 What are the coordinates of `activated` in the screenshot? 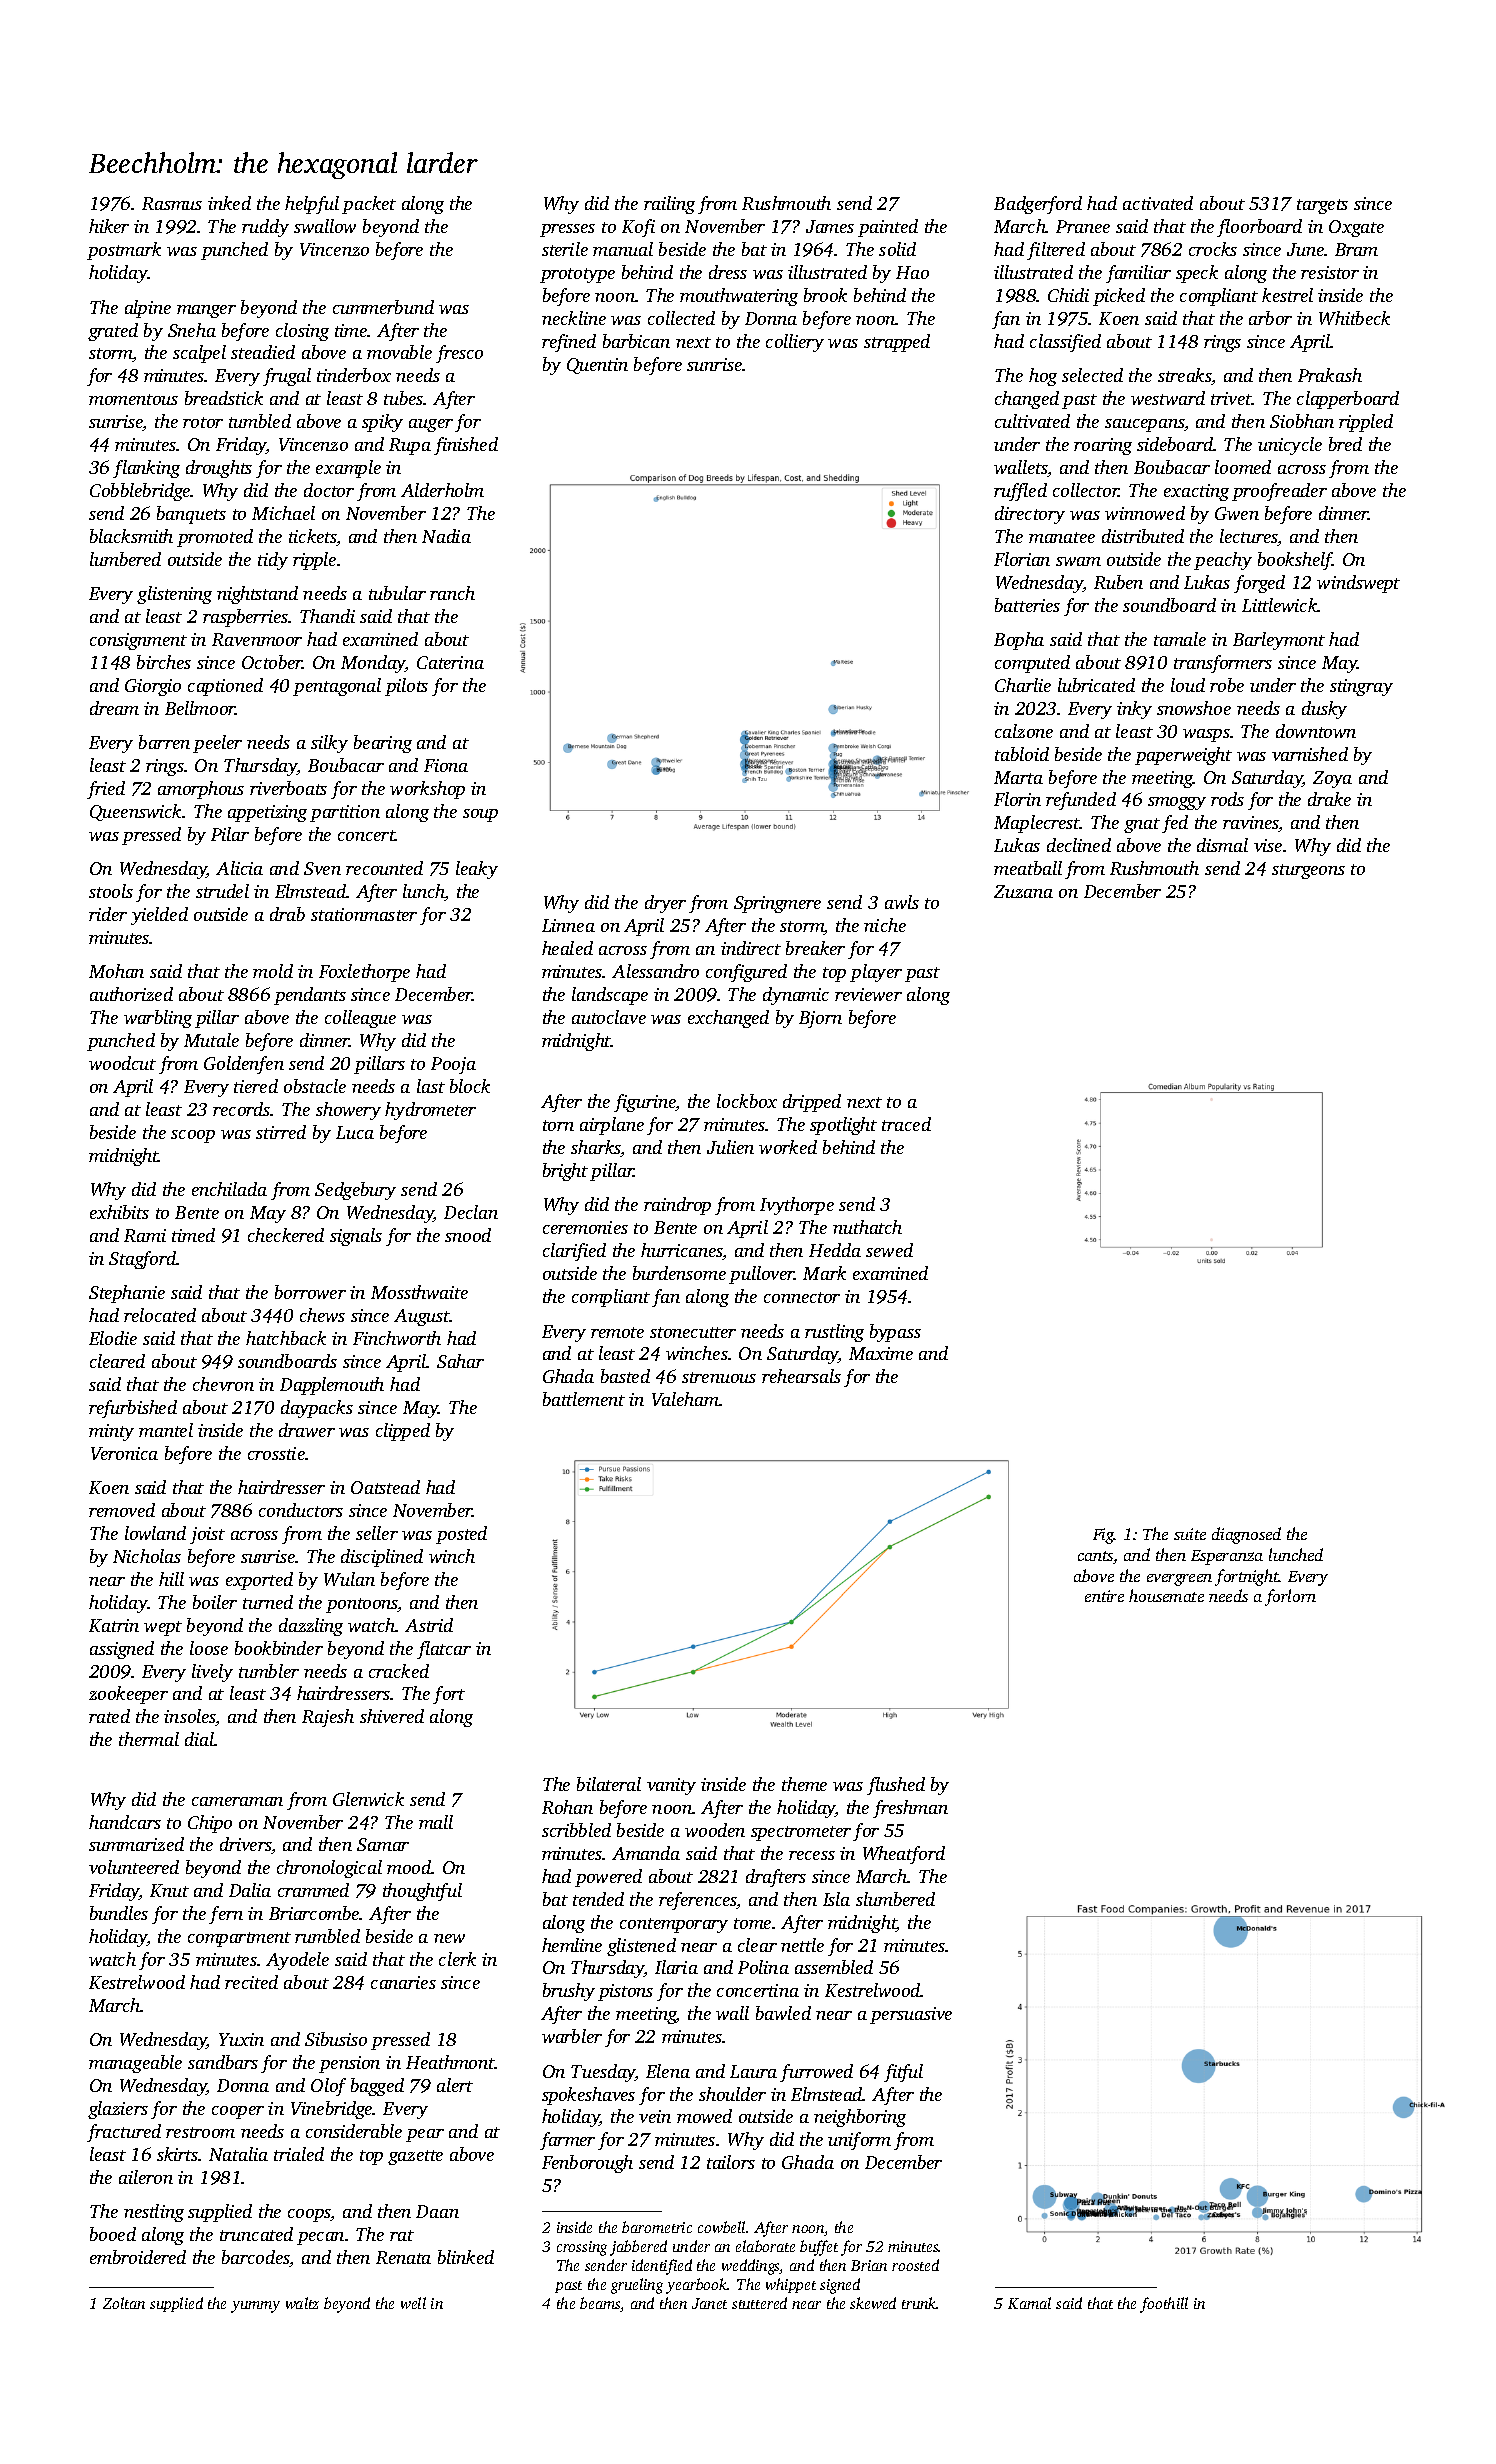 It's located at (1158, 203).
